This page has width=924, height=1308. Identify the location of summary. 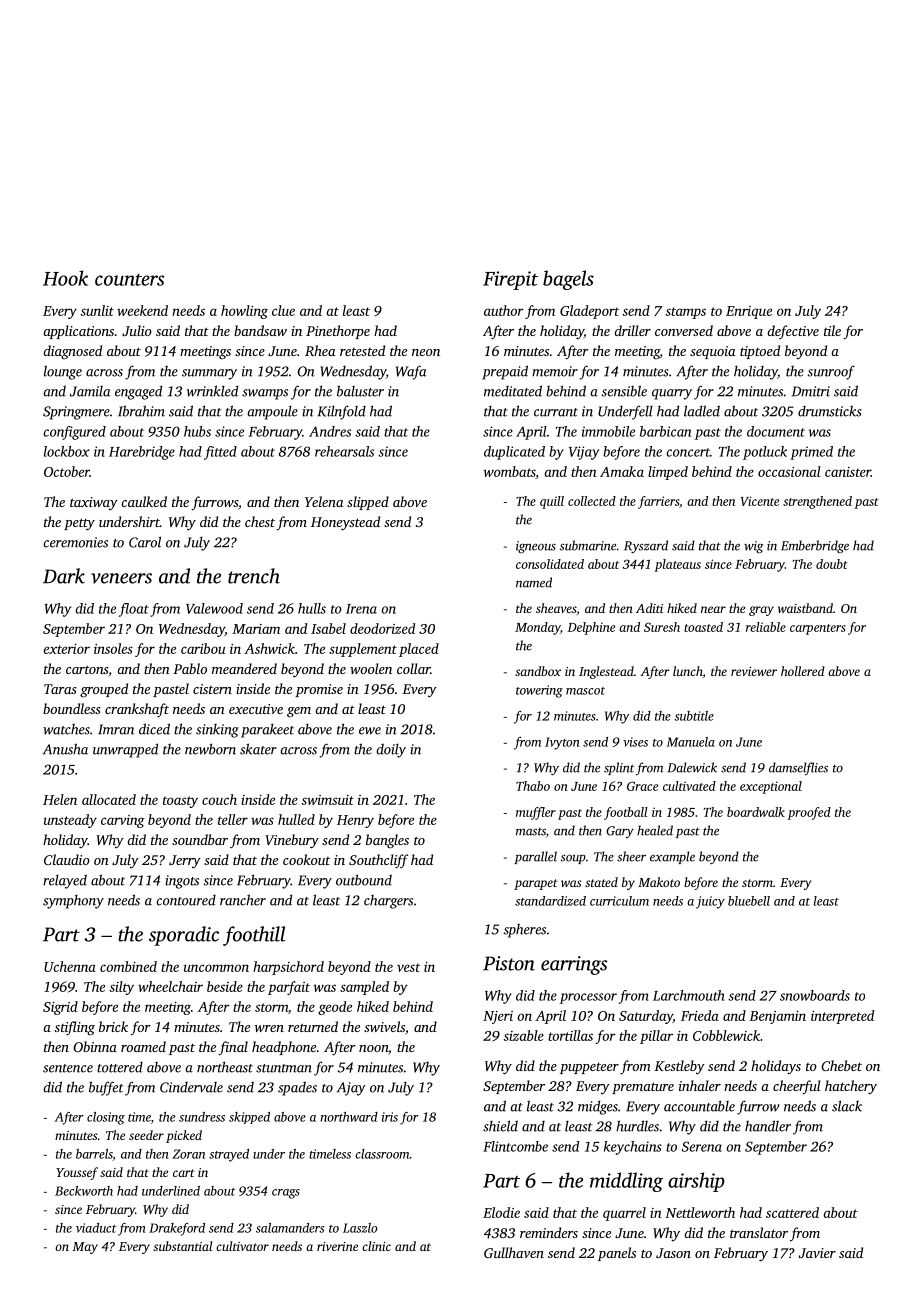
(209, 374).
